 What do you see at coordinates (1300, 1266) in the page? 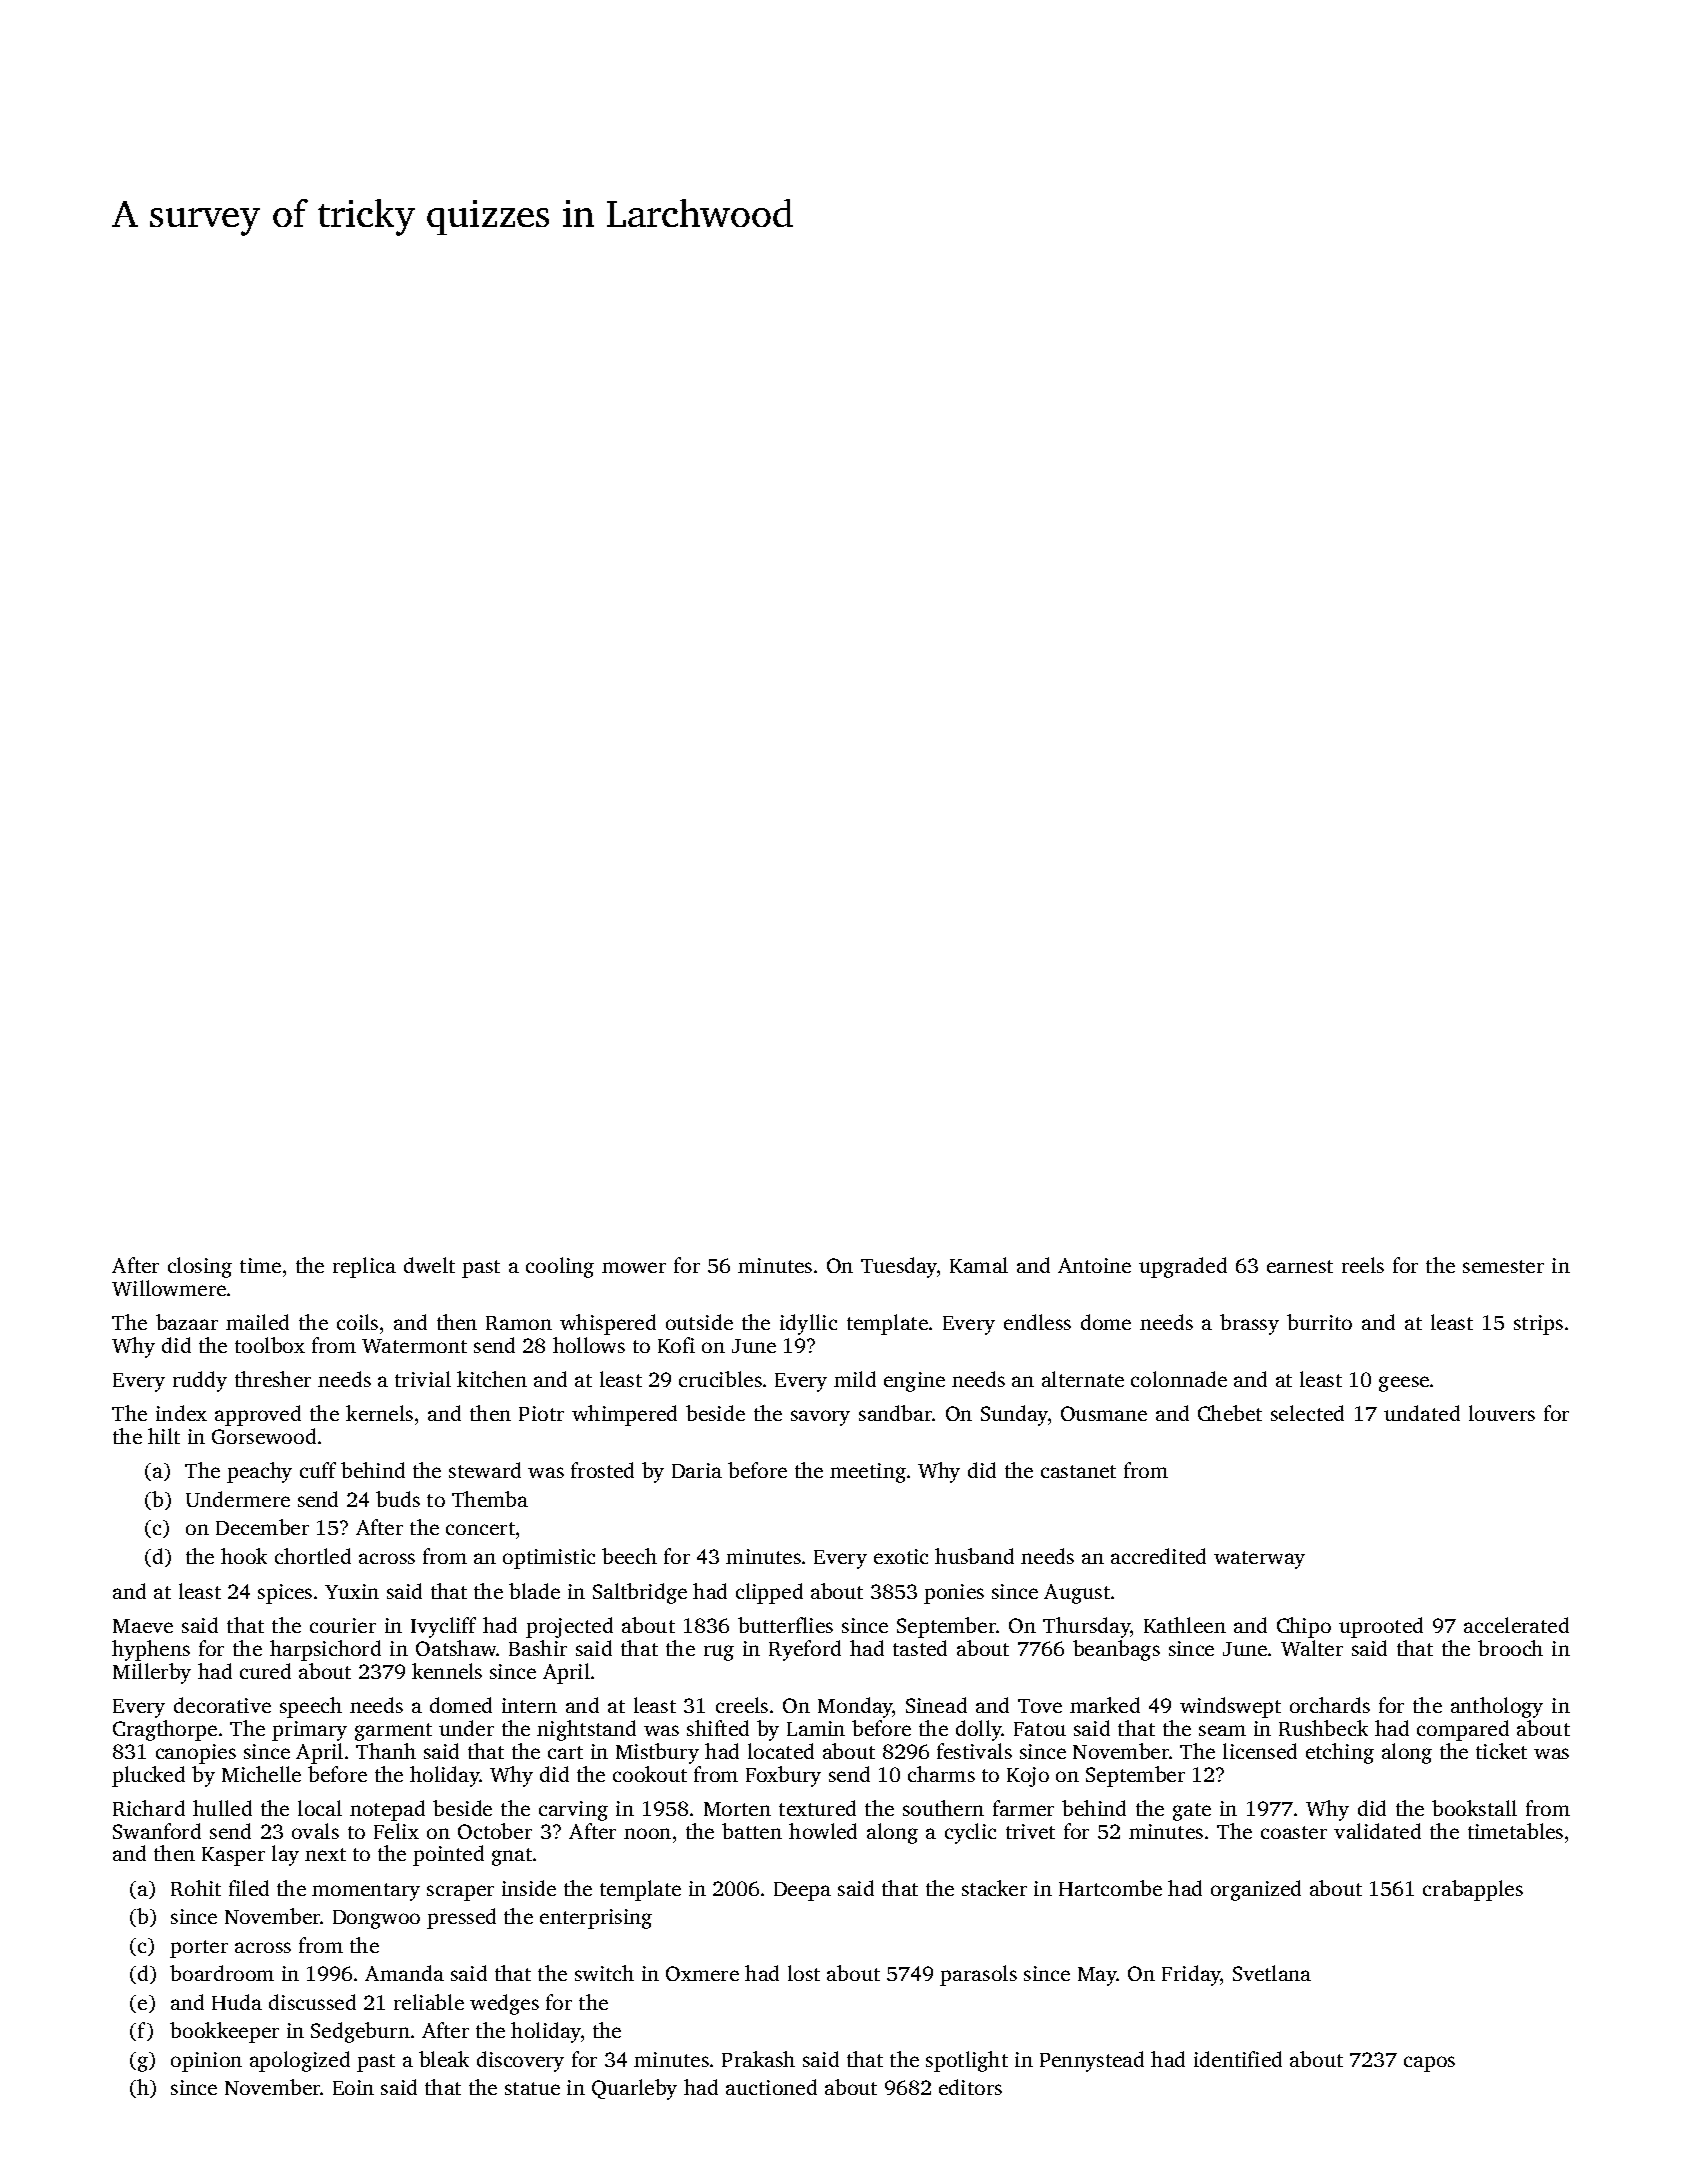
I see `earnest` at bounding box center [1300, 1266].
